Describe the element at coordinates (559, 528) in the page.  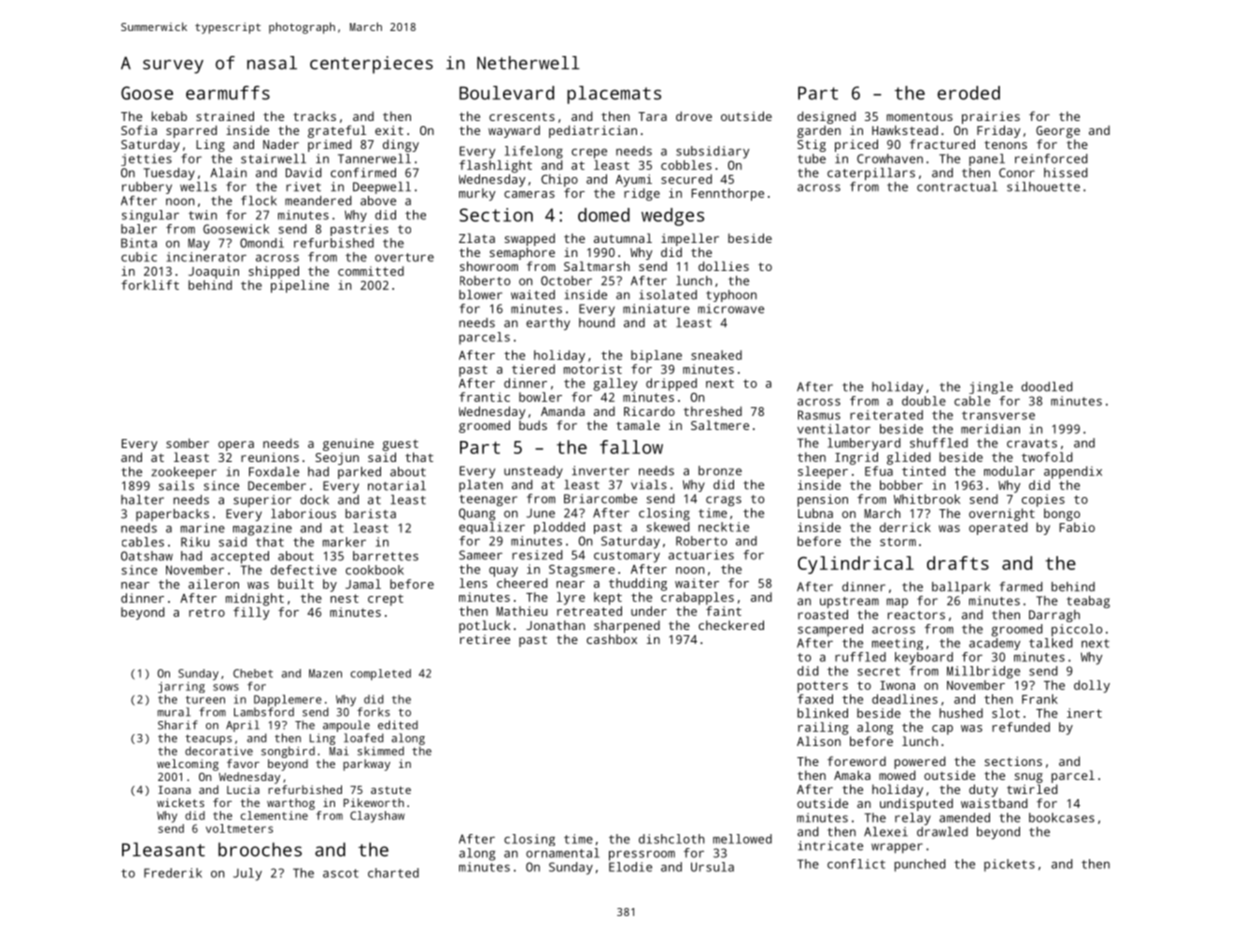
I see `plodded` at that location.
